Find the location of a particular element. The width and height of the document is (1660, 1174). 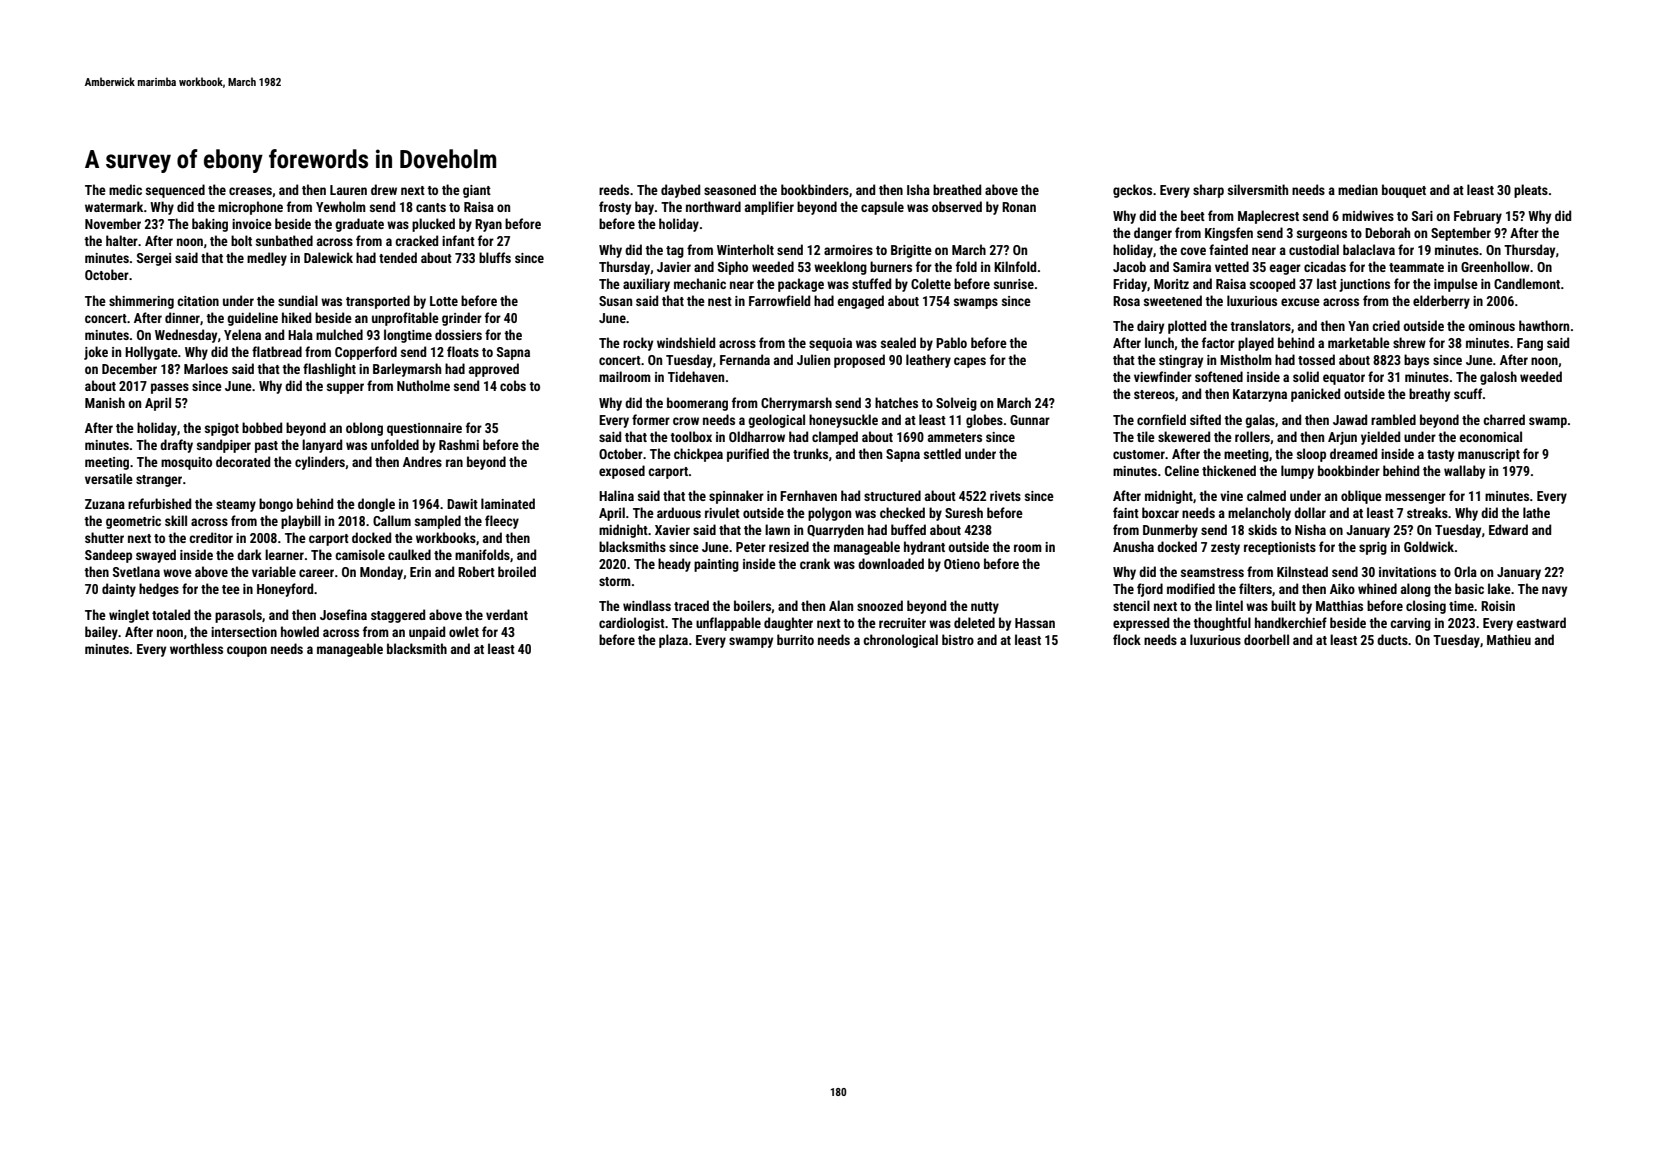

lathe is located at coordinates (1536, 512).
